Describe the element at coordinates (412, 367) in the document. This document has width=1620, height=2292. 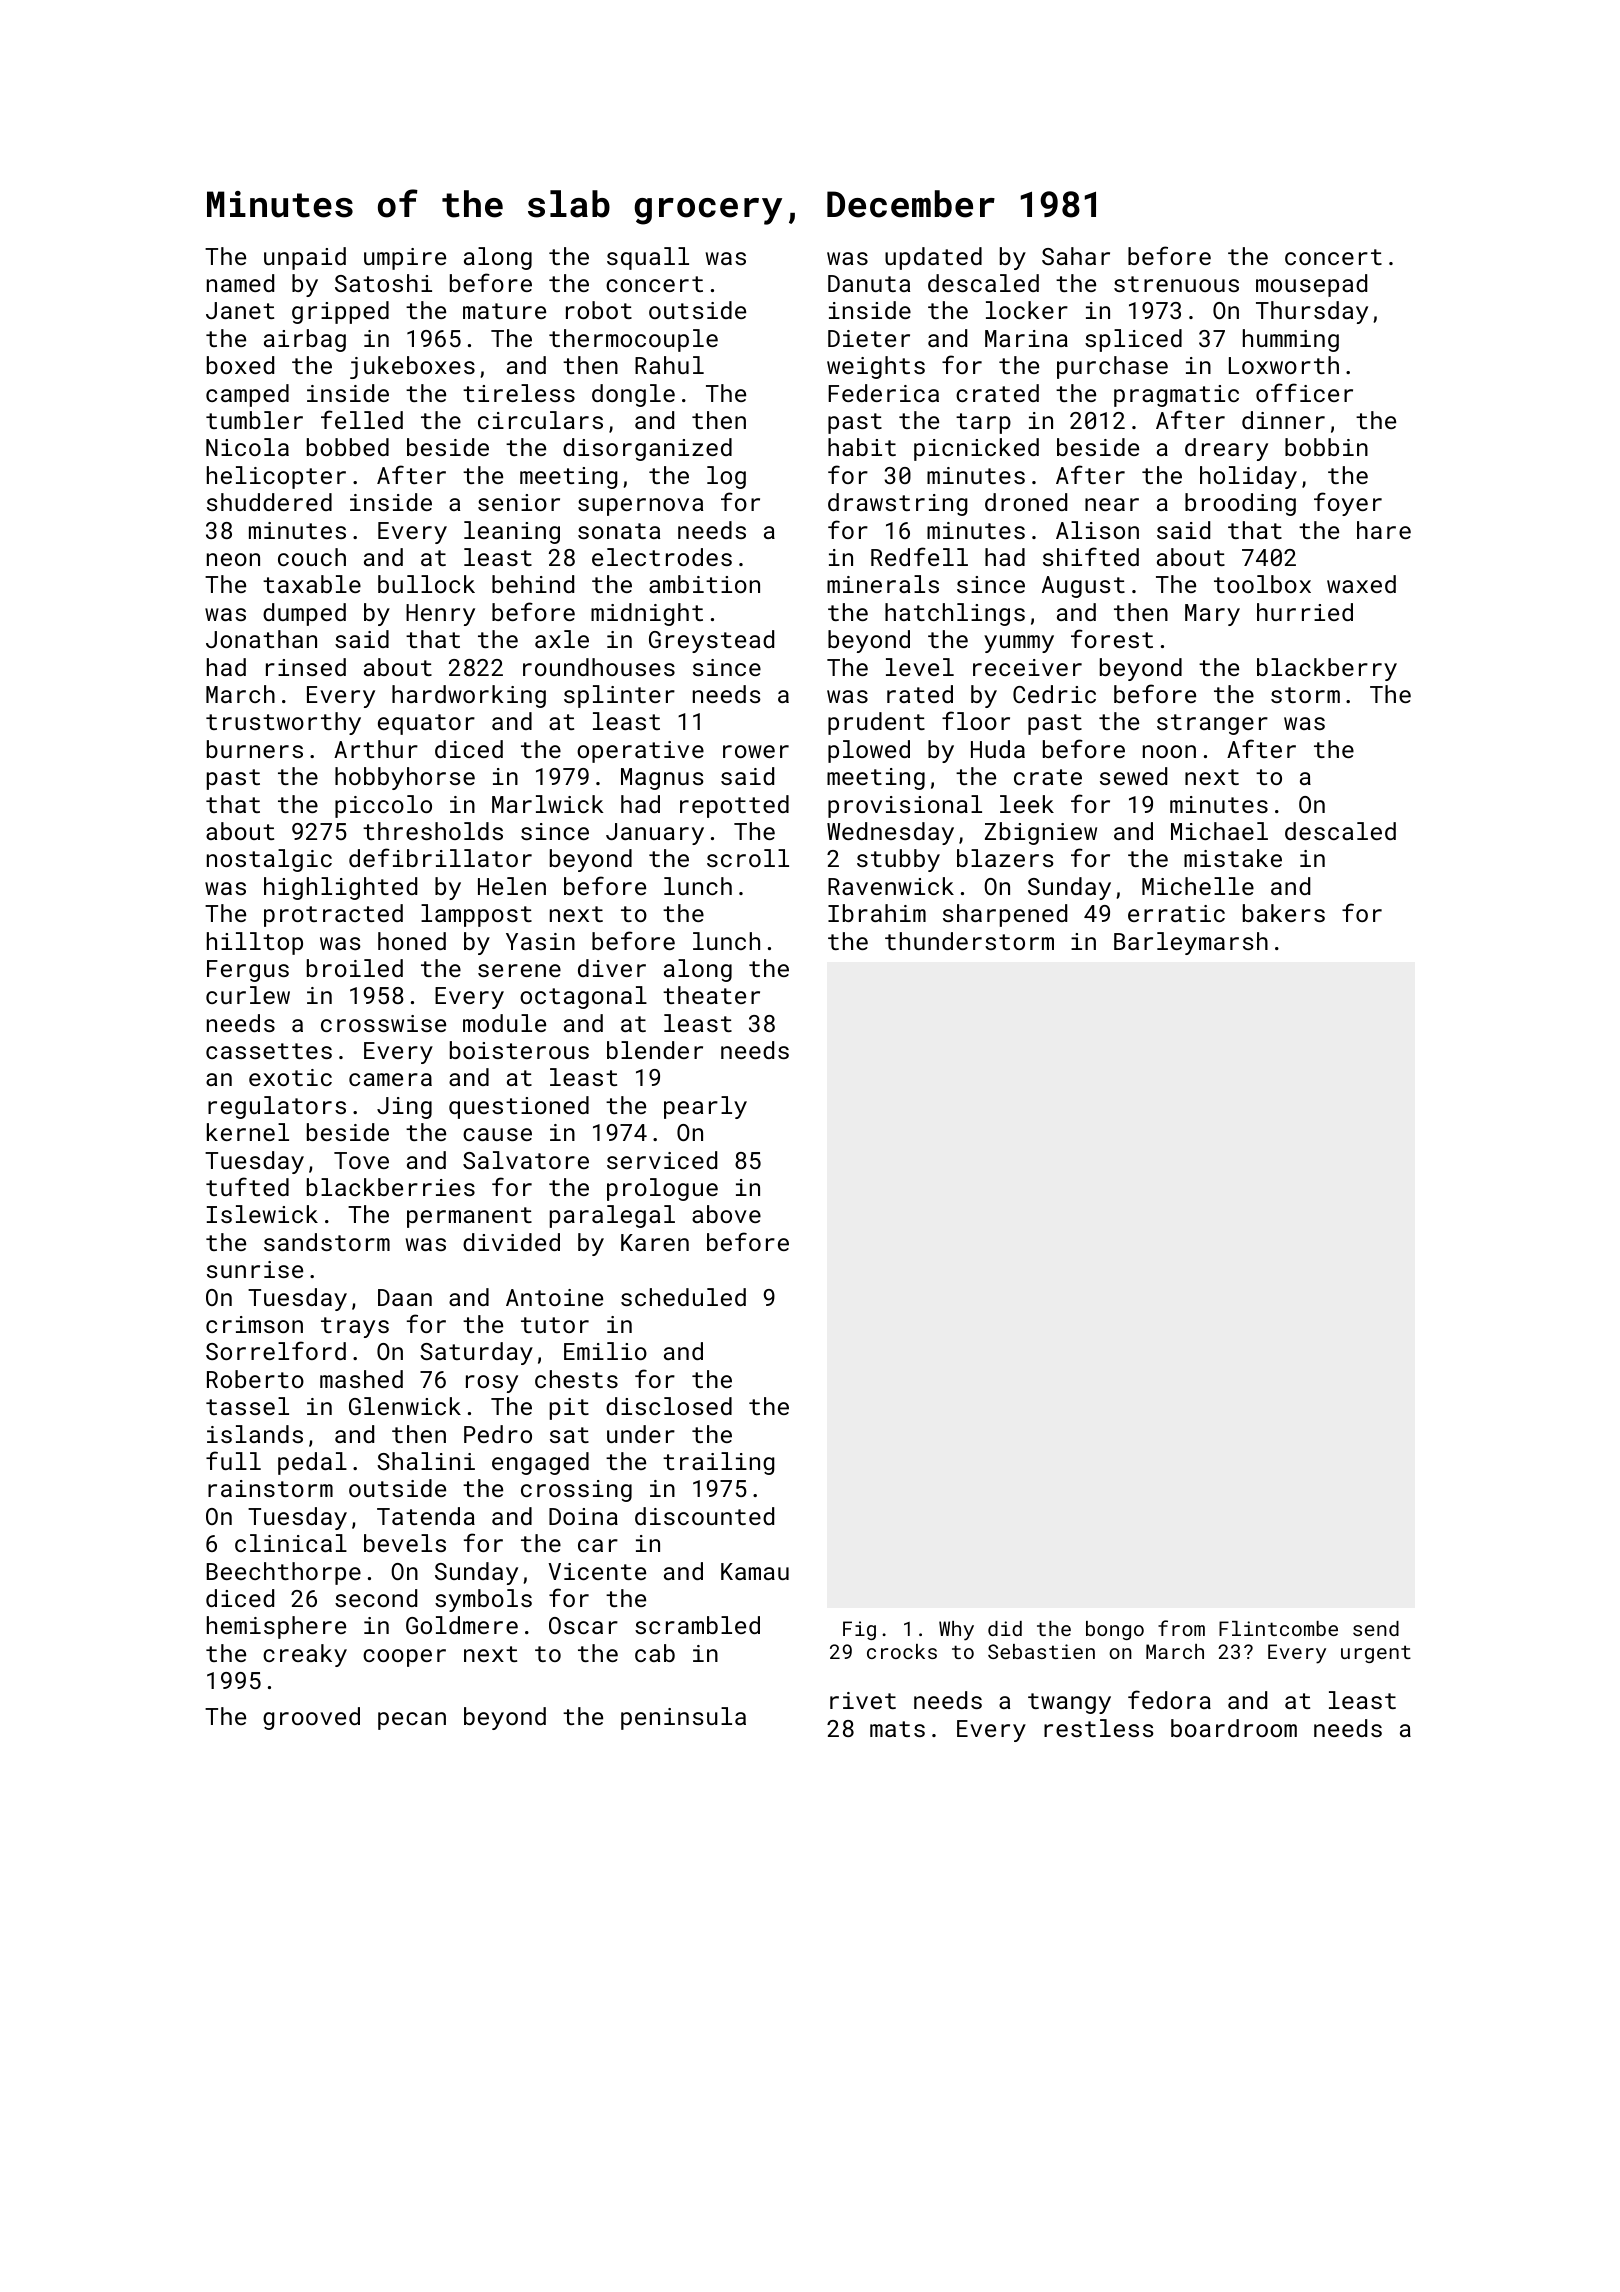
I see `jukeboxes` at that location.
